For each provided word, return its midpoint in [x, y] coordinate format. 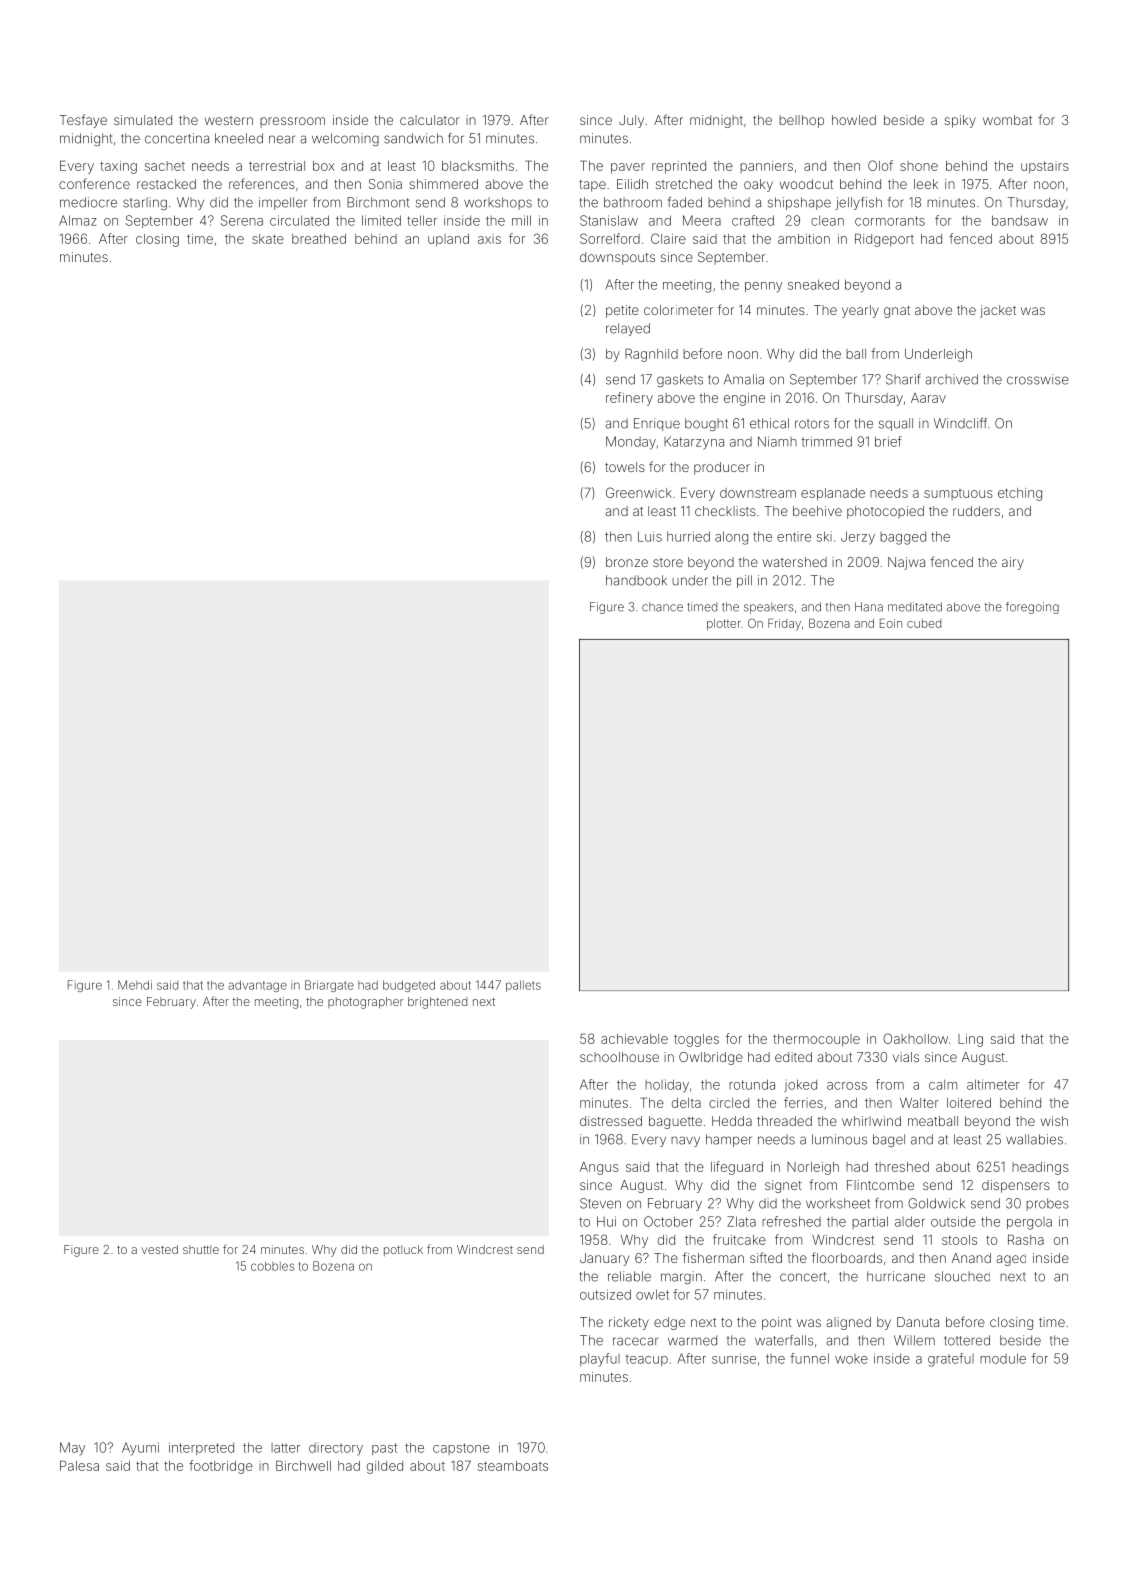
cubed [924, 623]
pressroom [292, 122]
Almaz [78, 220]
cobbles [272, 1266]
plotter [724, 624]
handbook [636, 580]
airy [1013, 563]
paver [628, 168]
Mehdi [135, 985]
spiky [960, 121]
